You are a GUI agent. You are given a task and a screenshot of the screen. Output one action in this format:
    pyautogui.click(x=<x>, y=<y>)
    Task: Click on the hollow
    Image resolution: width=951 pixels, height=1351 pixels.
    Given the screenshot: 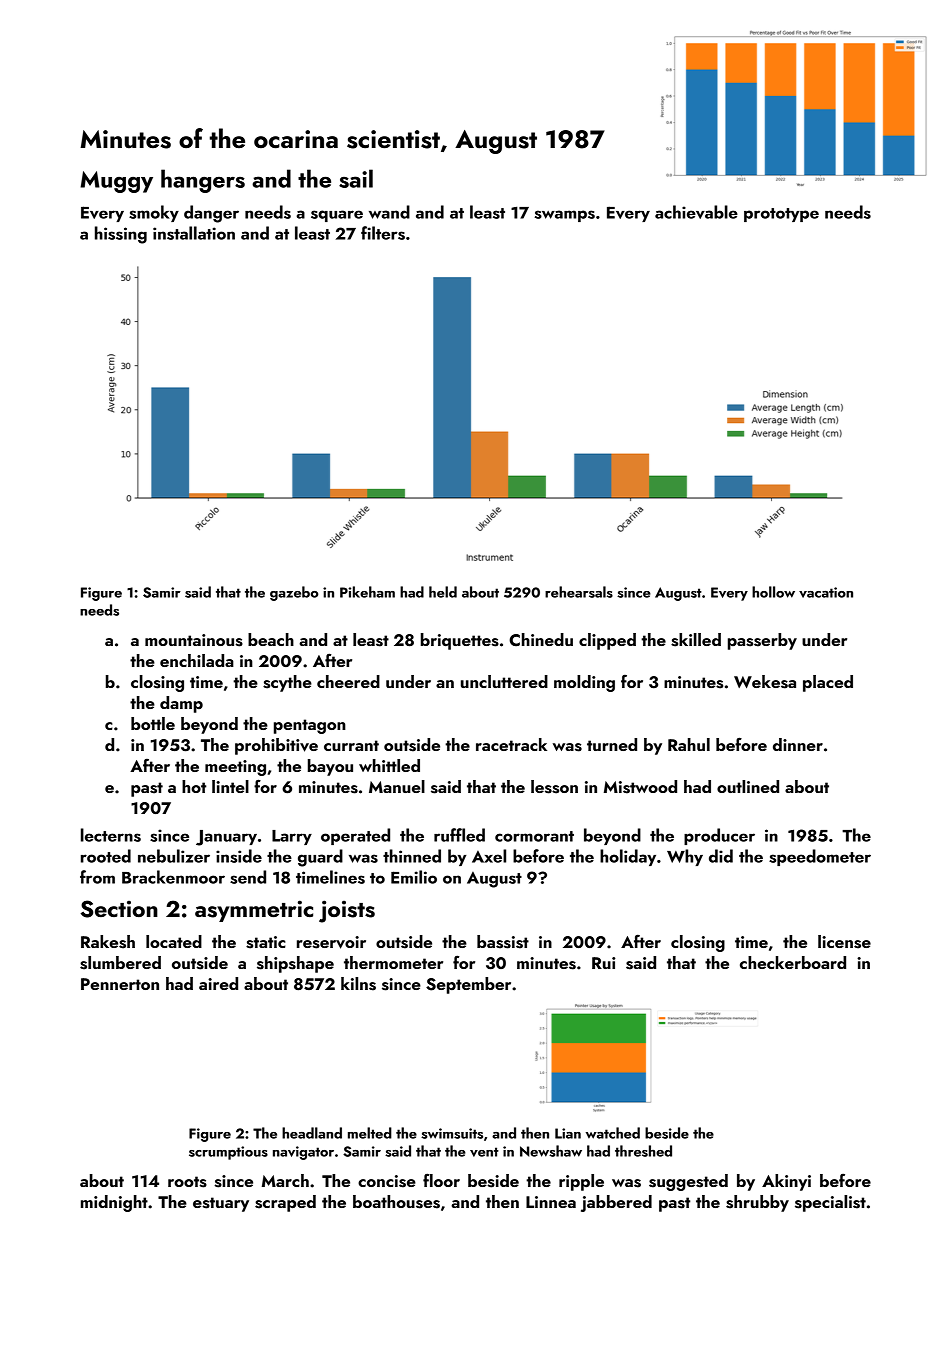 What is the action you would take?
    pyautogui.click(x=773, y=592)
